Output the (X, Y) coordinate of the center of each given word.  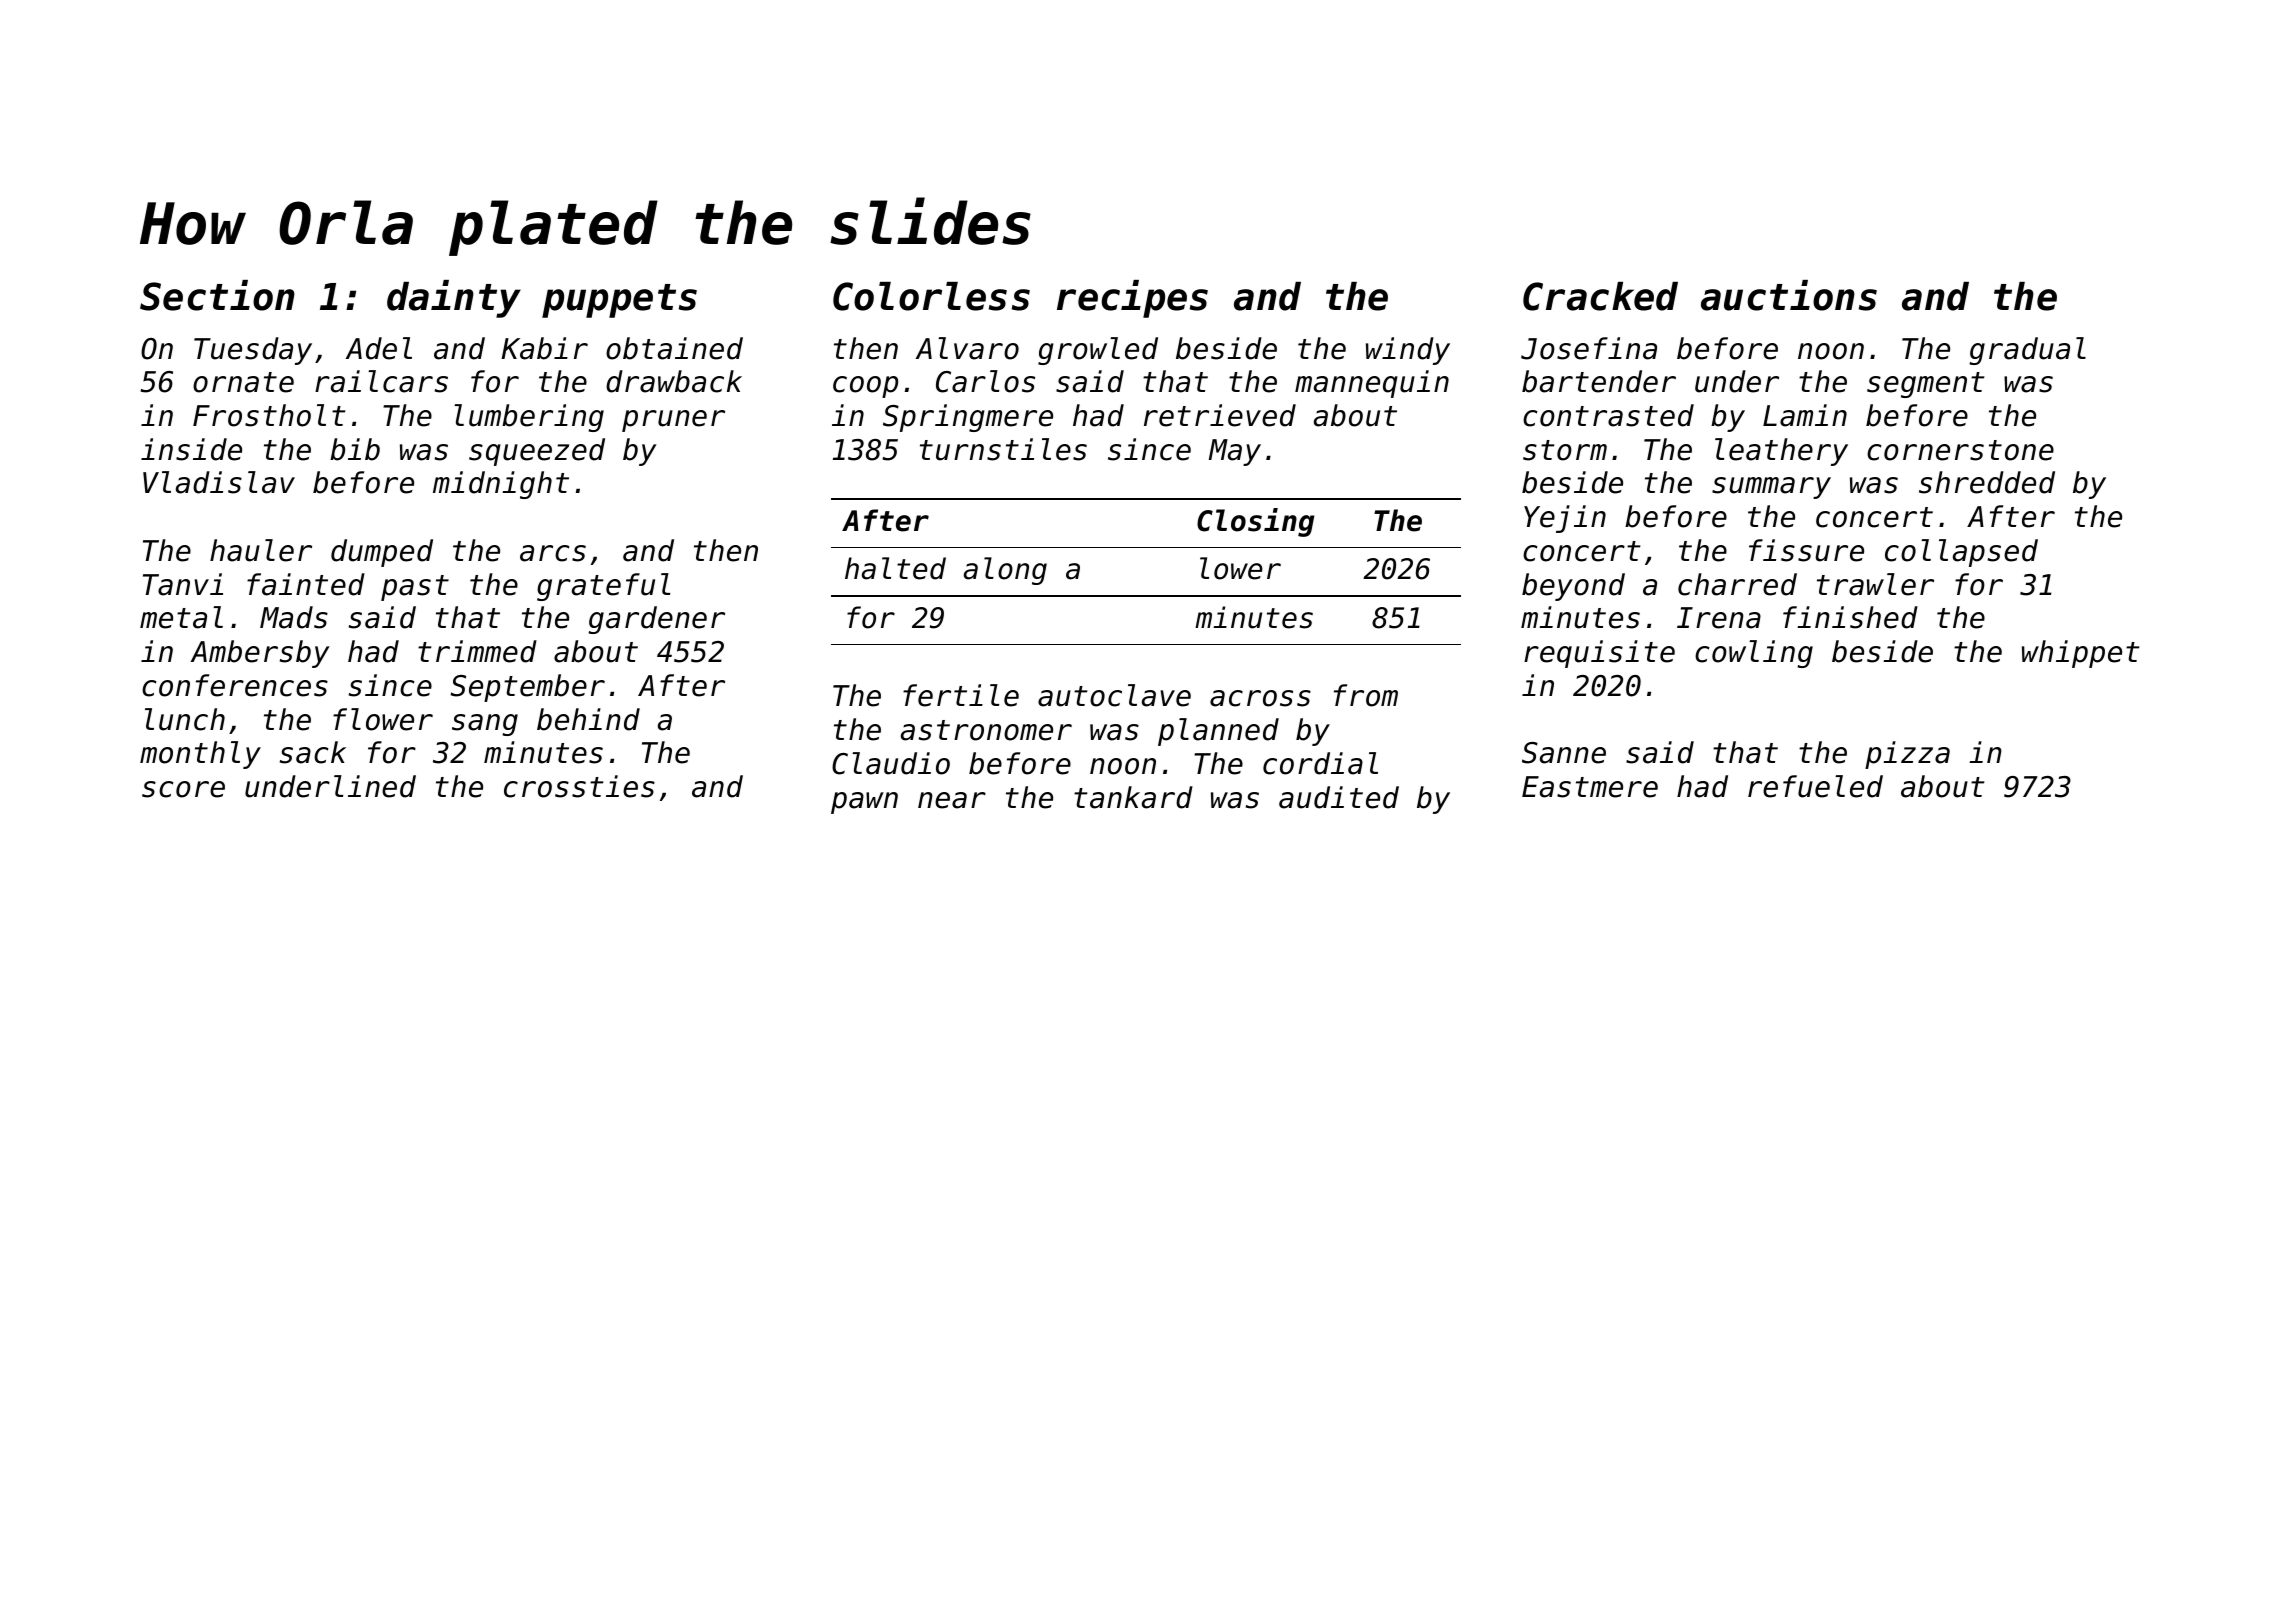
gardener (656, 620)
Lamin (1805, 415)
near (952, 800)
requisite (1599, 654)
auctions (1789, 295)
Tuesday (253, 351)
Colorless (931, 296)
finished (1850, 617)
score (183, 789)
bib (355, 449)
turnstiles (1003, 449)
